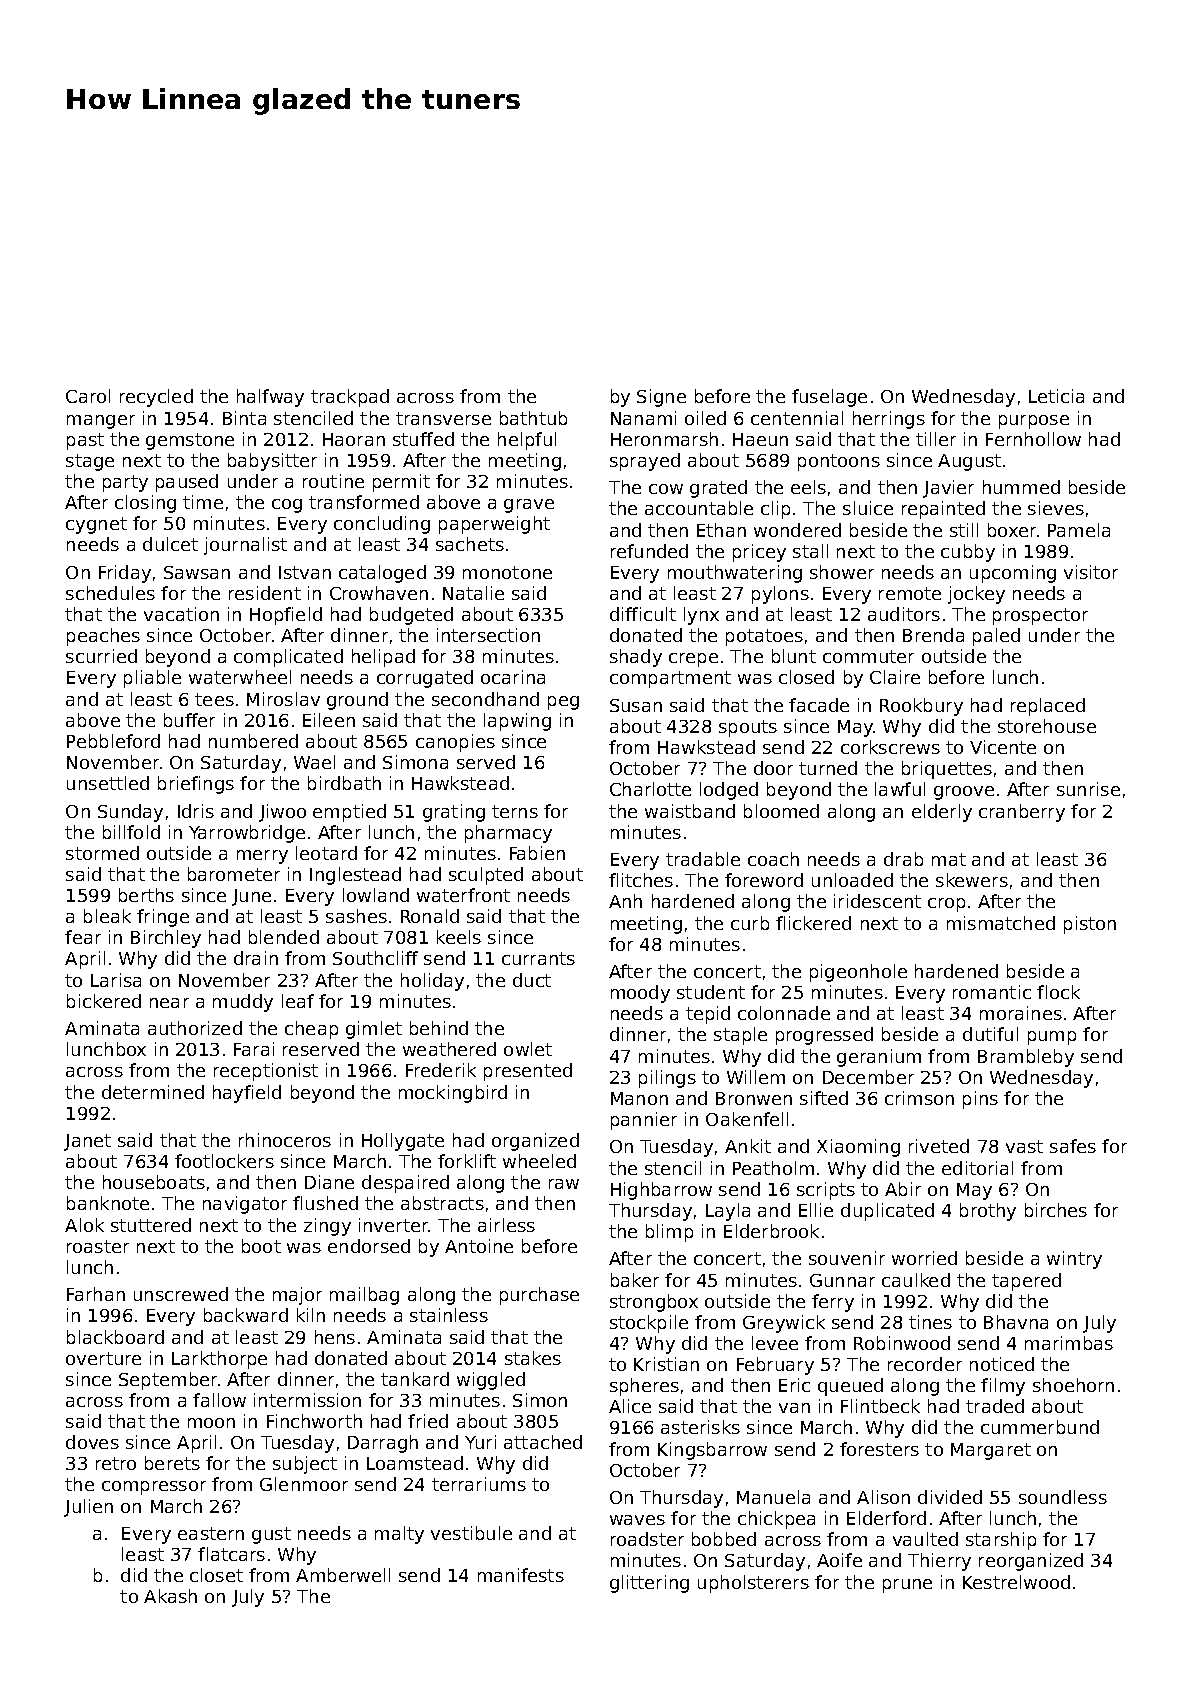  What do you see at coordinates (781, 811) in the screenshot?
I see `bloomed` at bounding box center [781, 811].
